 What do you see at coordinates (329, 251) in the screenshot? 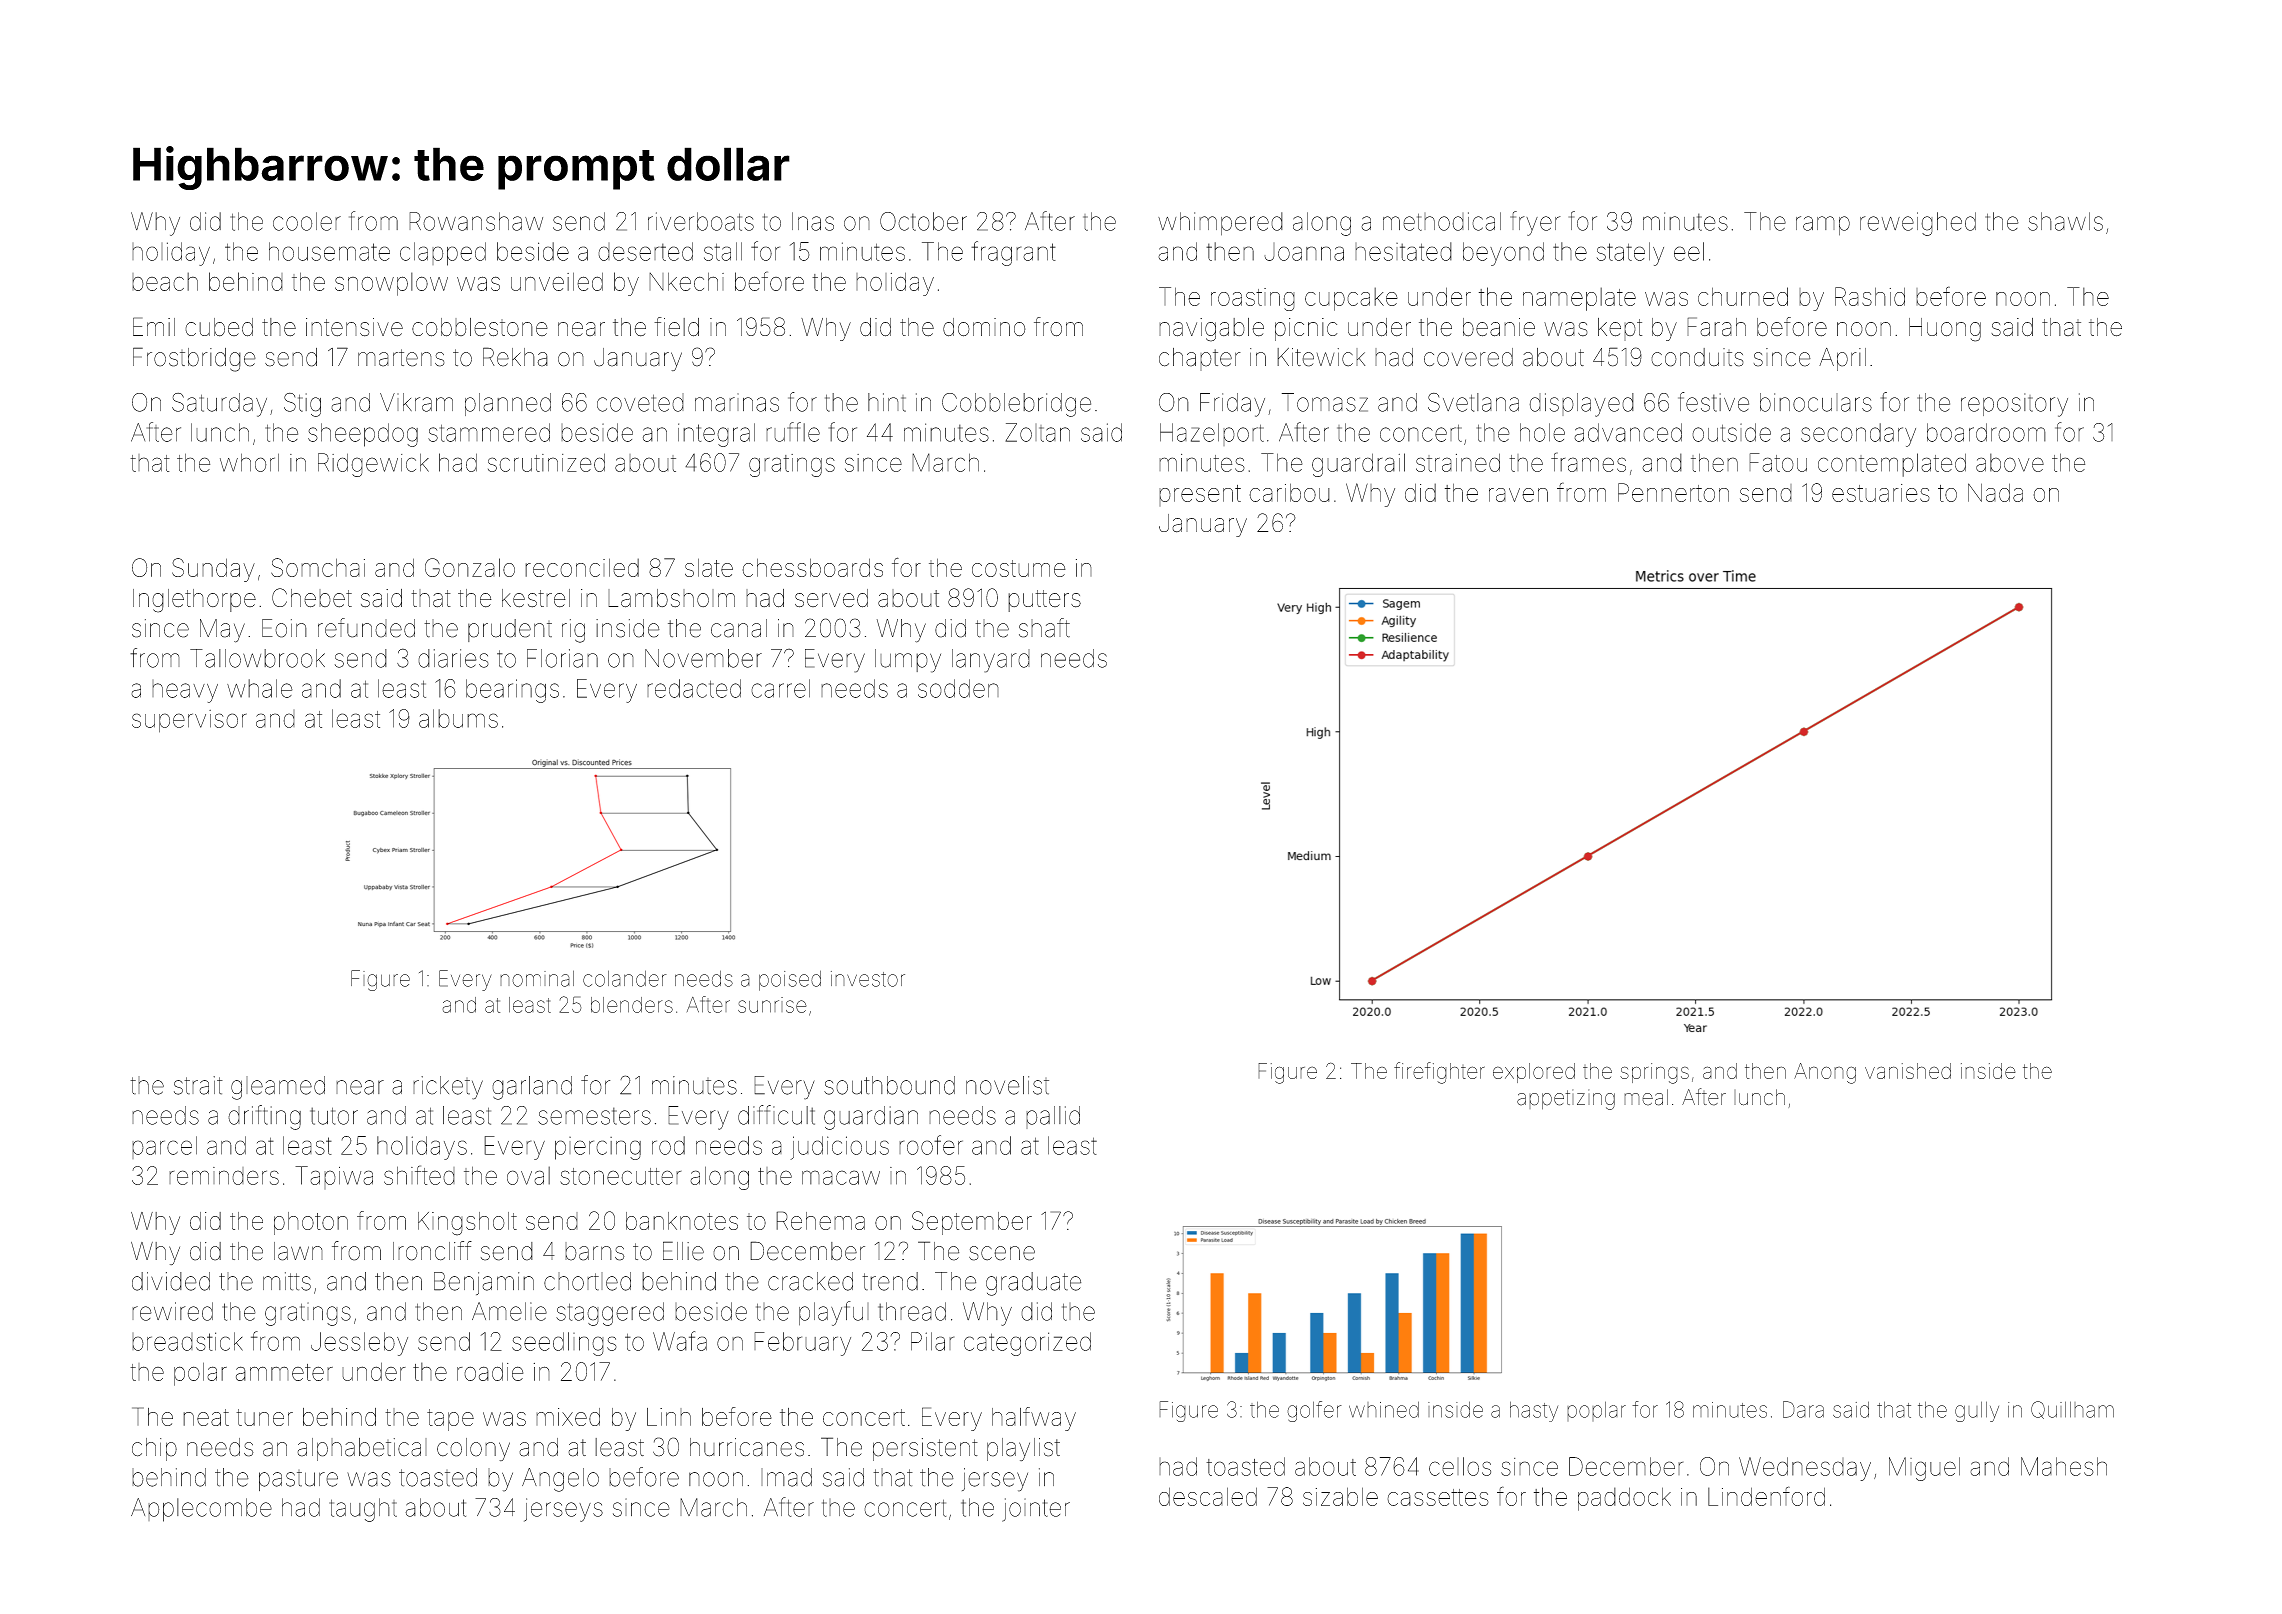
I see `housemate` at bounding box center [329, 251].
